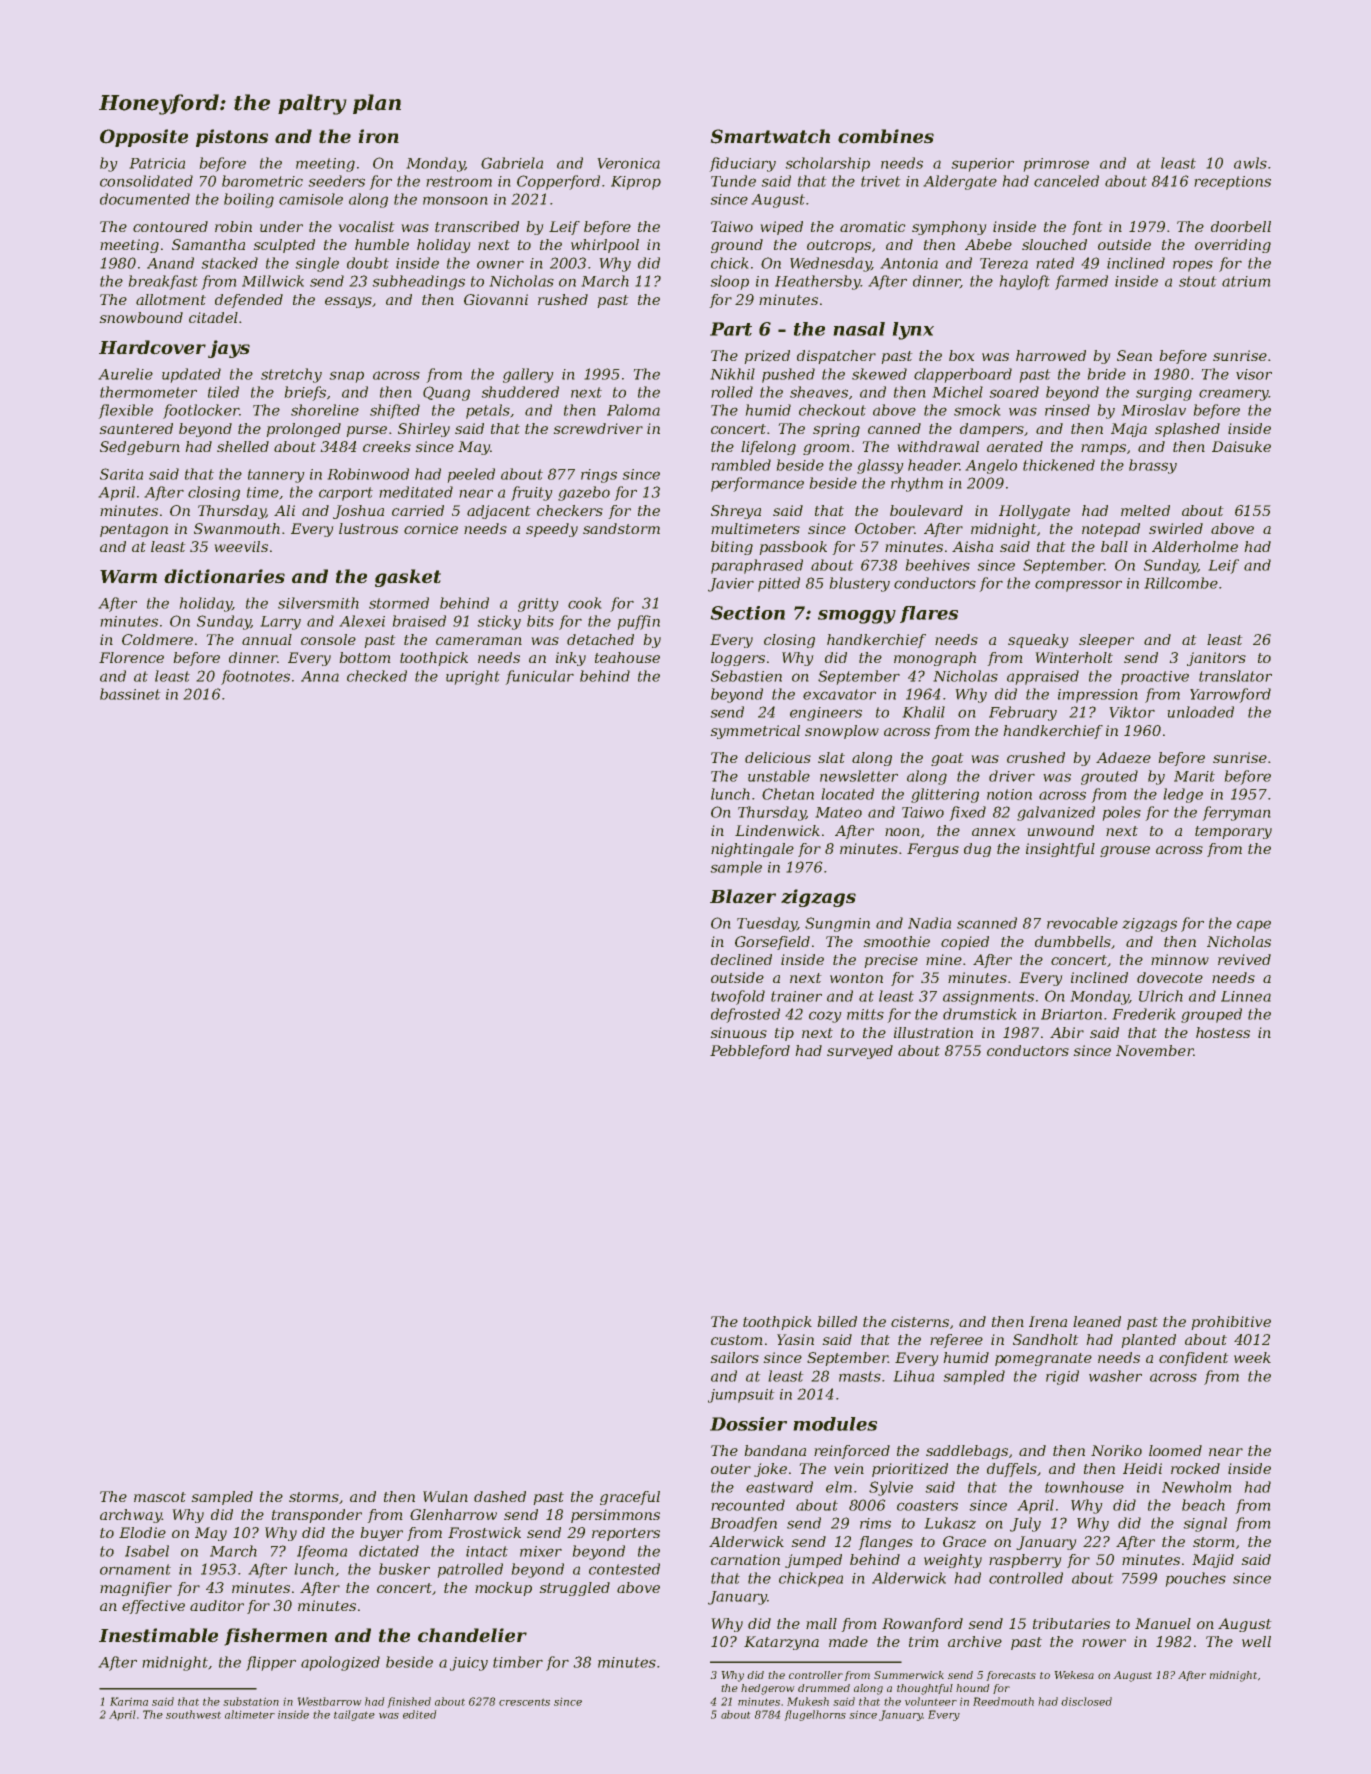 The height and width of the screenshot is (1774, 1371). What do you see at coordinates (445, 1496) in the screenshot?
I see `Wulan` at bounding box center [445, 1496].
